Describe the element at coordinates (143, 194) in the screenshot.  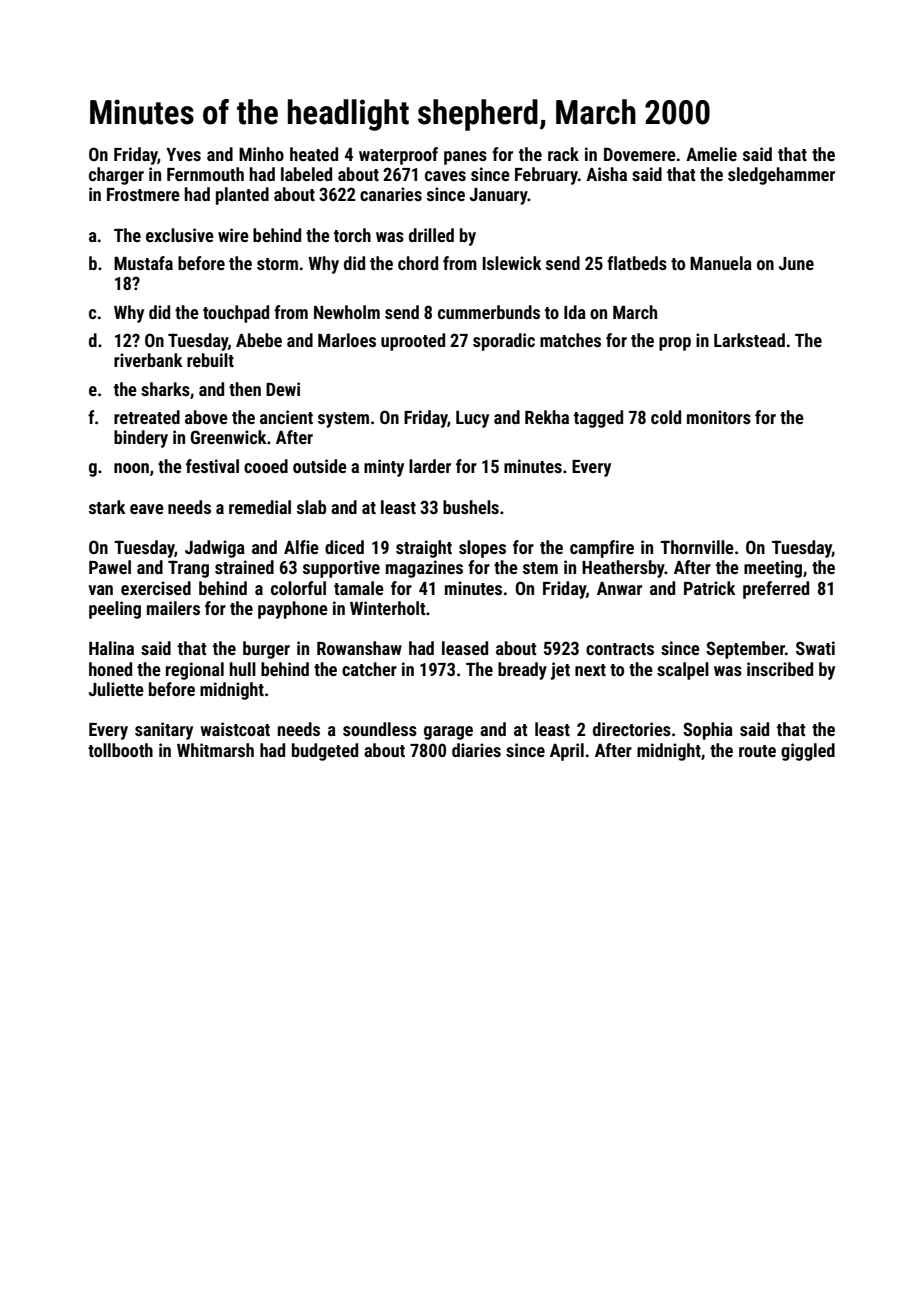
I see `Frostmere` at that location.
